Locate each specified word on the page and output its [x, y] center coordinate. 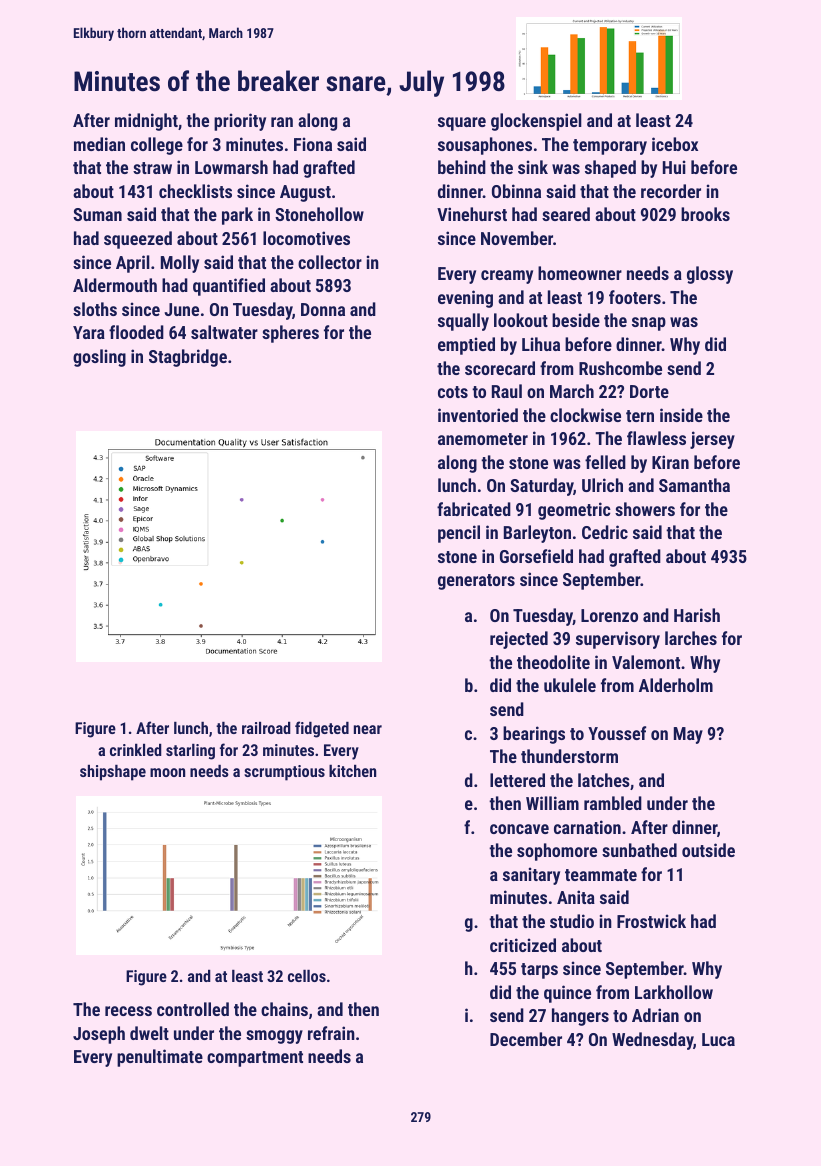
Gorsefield [536, 556]
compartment [255, 1059]
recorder [671, 191]
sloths [95, 309]
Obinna [516, 191]
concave [519, 829]
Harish [697, 615]
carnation [587, 827]
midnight [146, 122]
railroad [266, 728]
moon [167, 772]
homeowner [580, 273]
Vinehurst [472, 214]
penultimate [160, 1058]
